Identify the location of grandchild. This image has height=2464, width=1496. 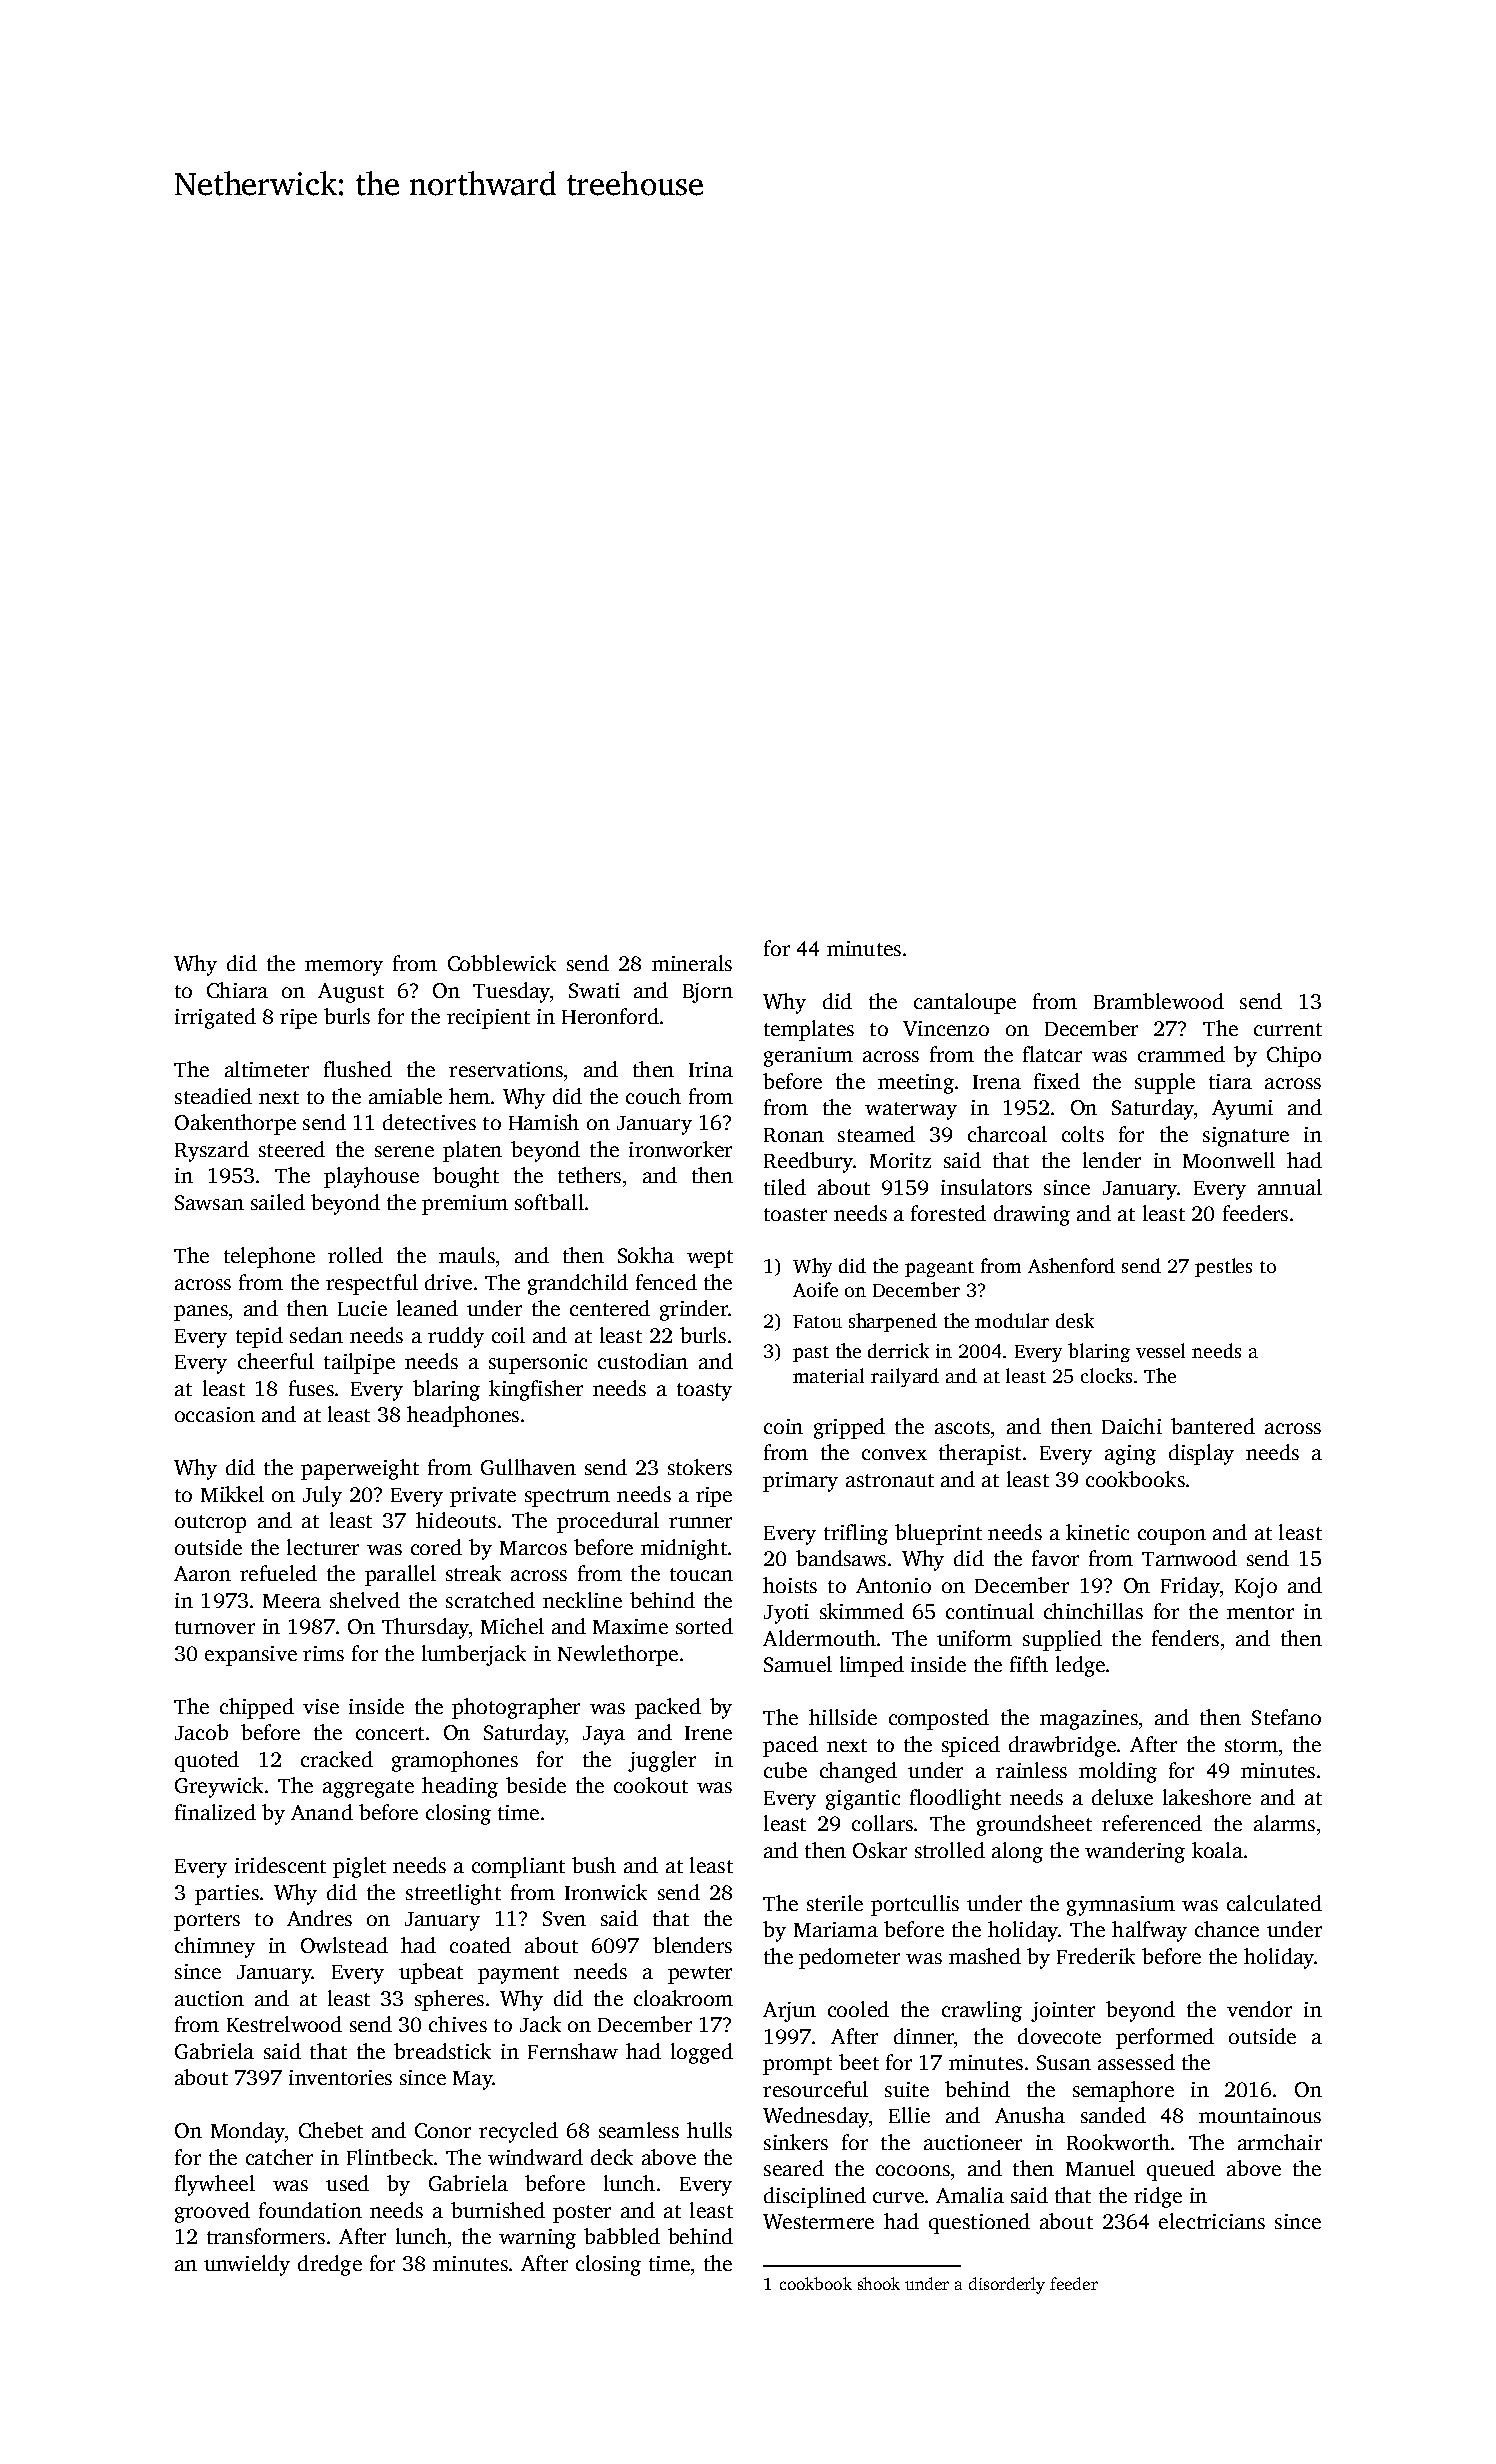
(578, 1284).
